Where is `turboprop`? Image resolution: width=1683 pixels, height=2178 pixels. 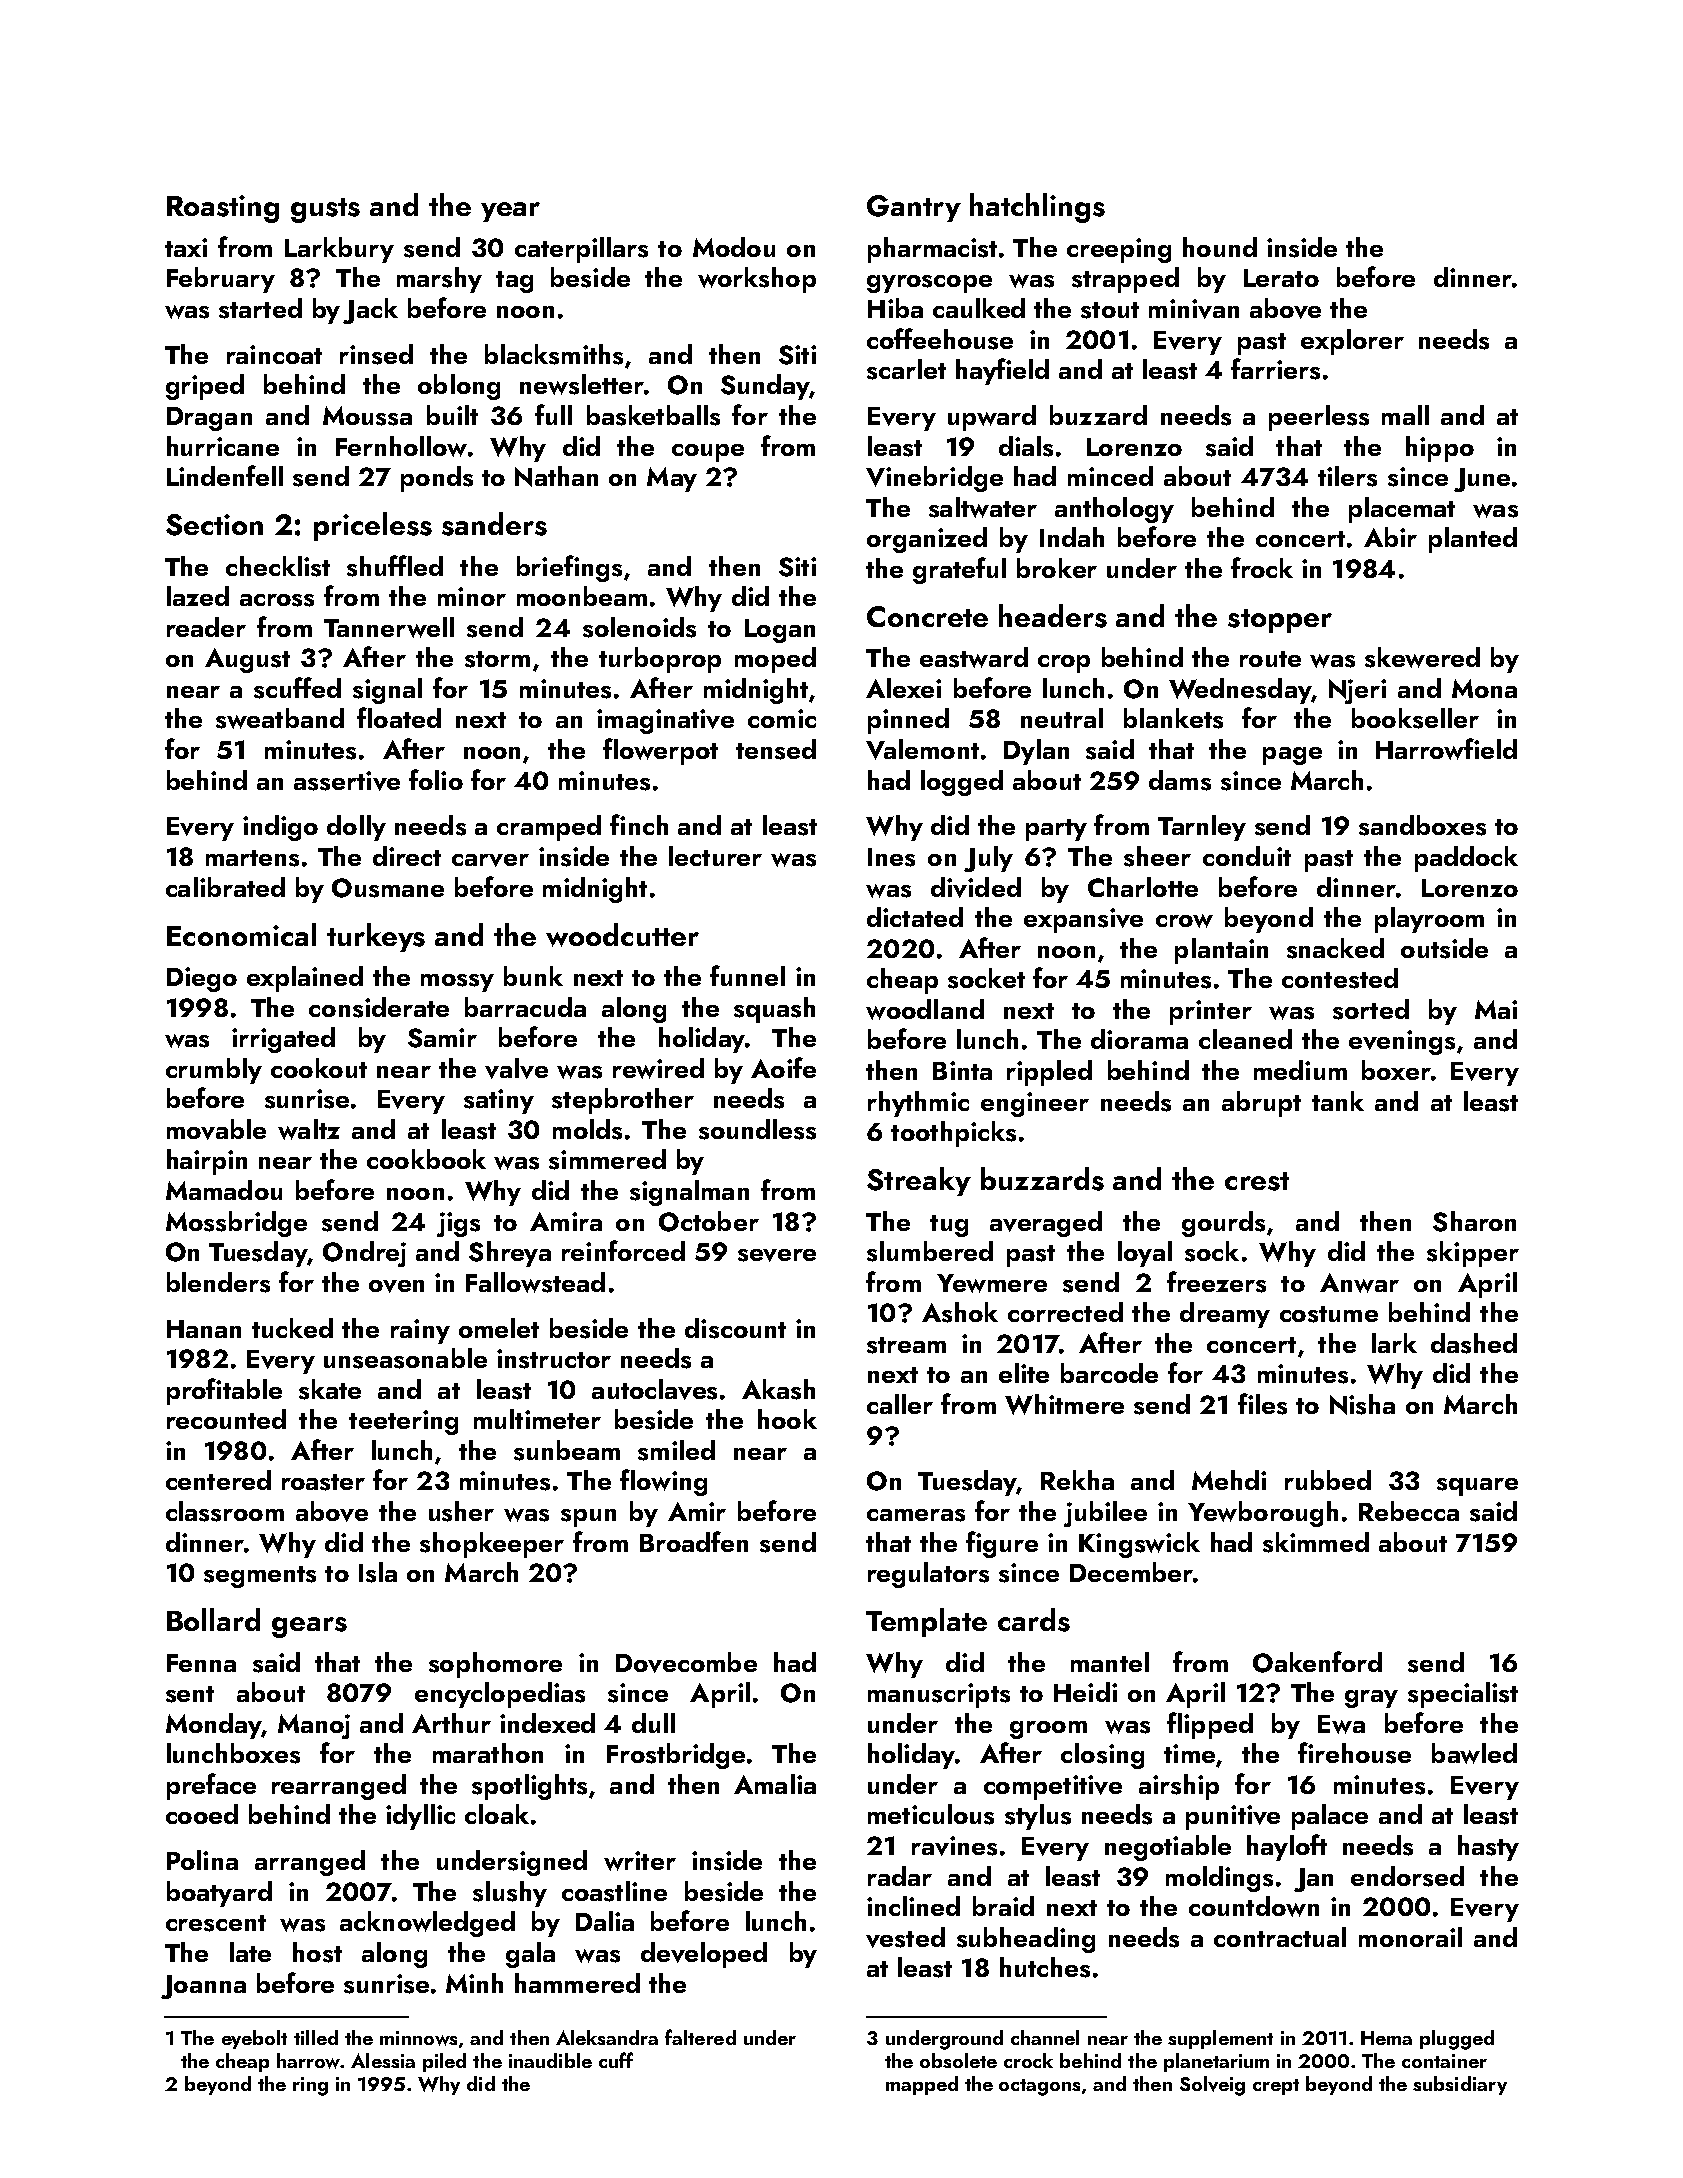
turboprop is located at coordinates (660, 660).
